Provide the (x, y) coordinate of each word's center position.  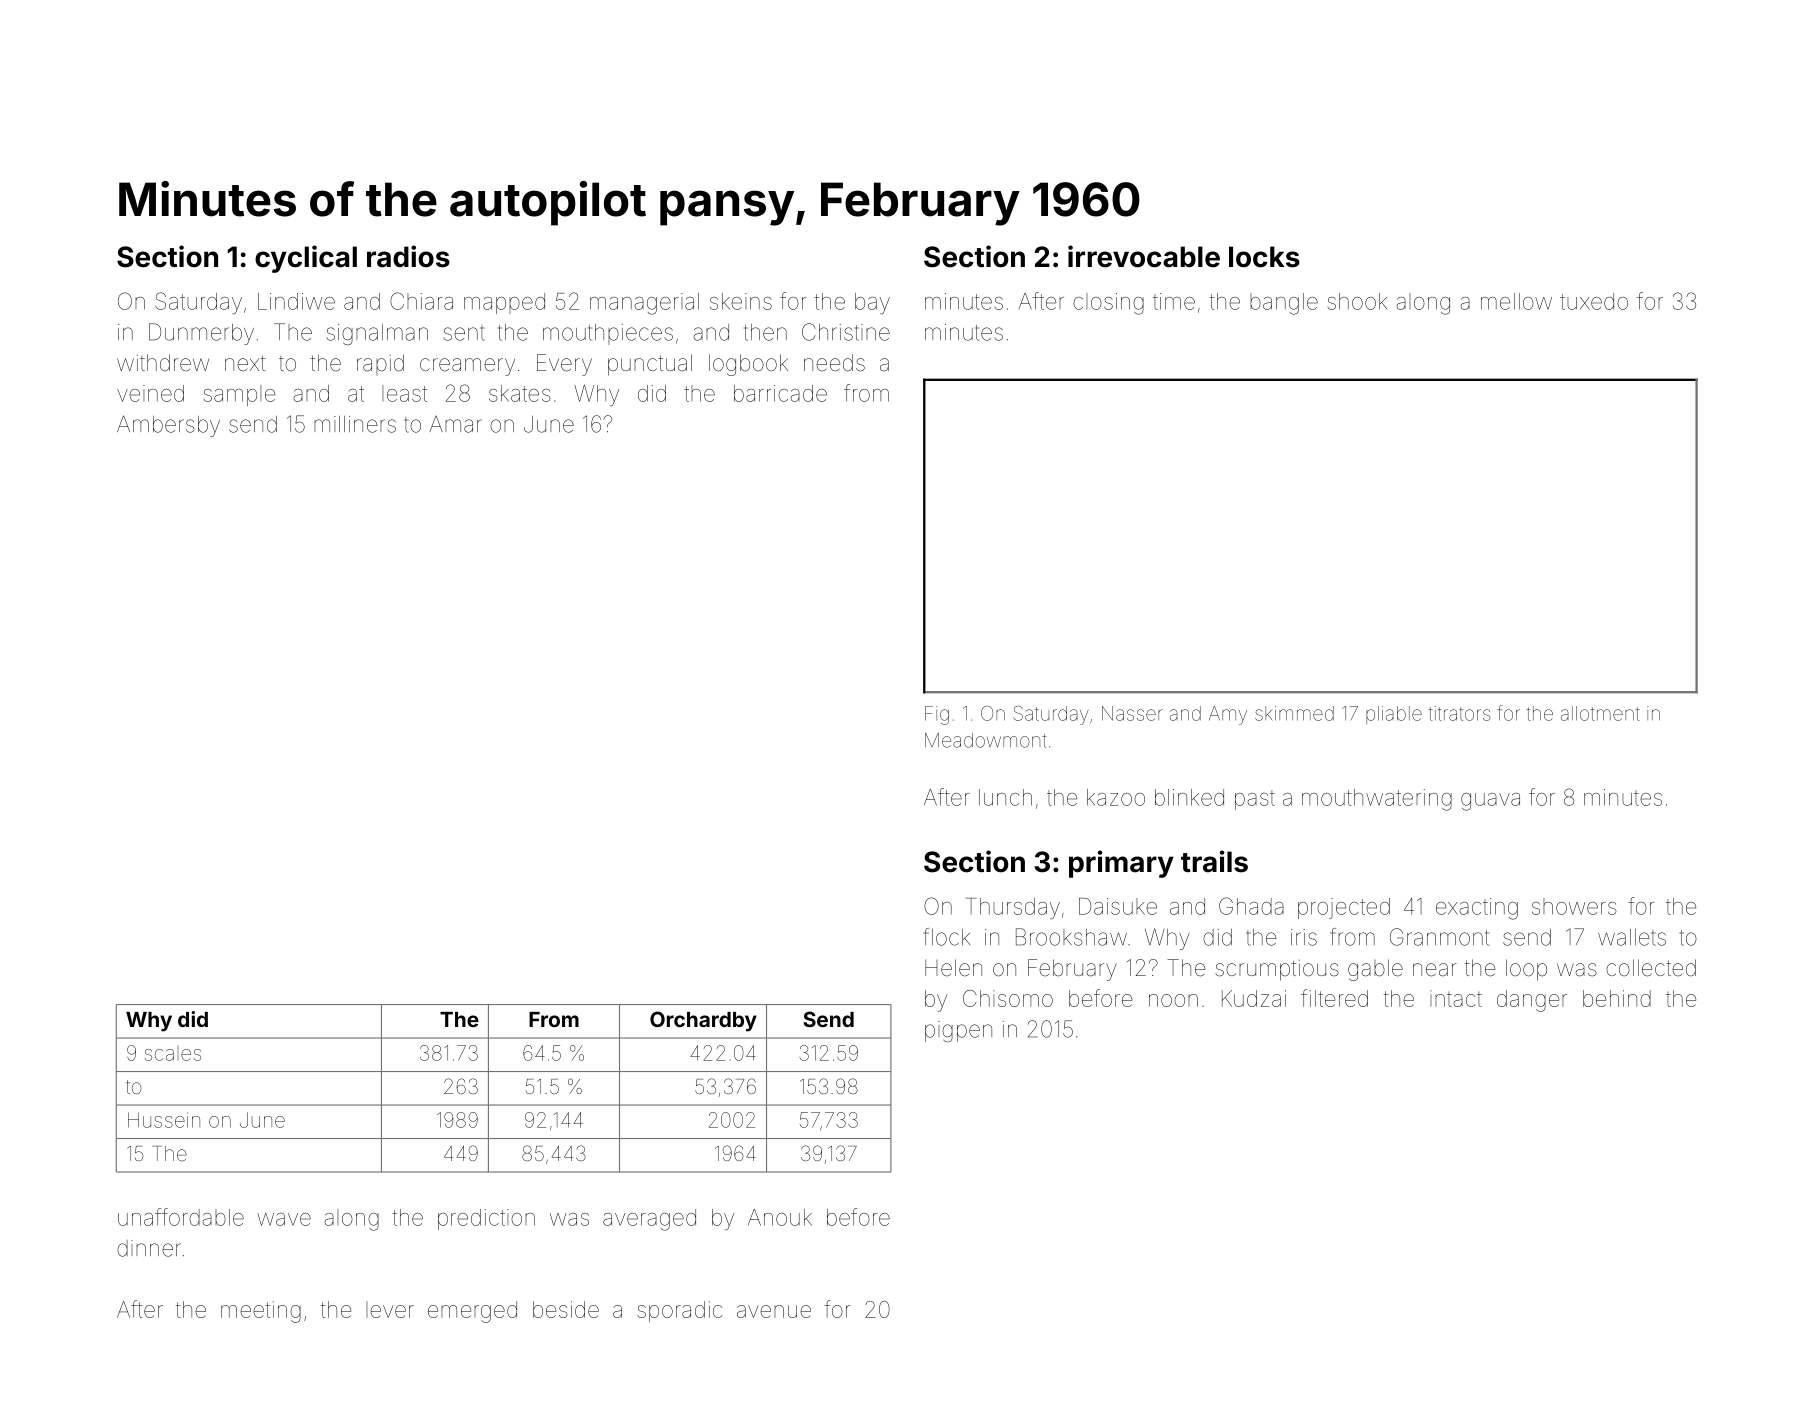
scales (173, 1055)
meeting (261, 1312)
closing (1108, 304)
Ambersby (168, 426)
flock (947, 937)
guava (1490, 802)
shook (1357, 301)
